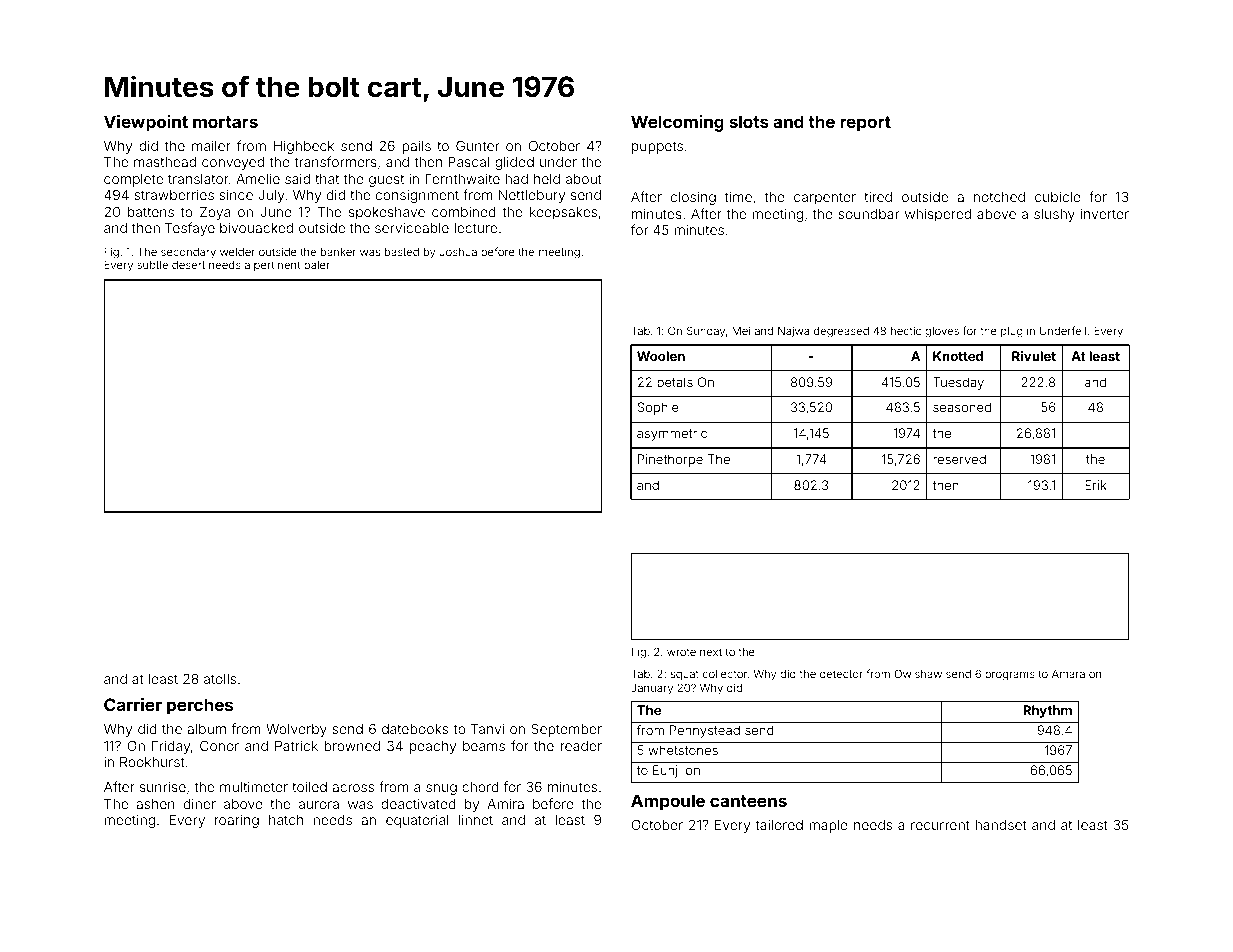 The width and height of the document is (1233, 952). What do you see at coordinates (711, 652) in the document?
I see `next` at bounding box center [711, 652].
